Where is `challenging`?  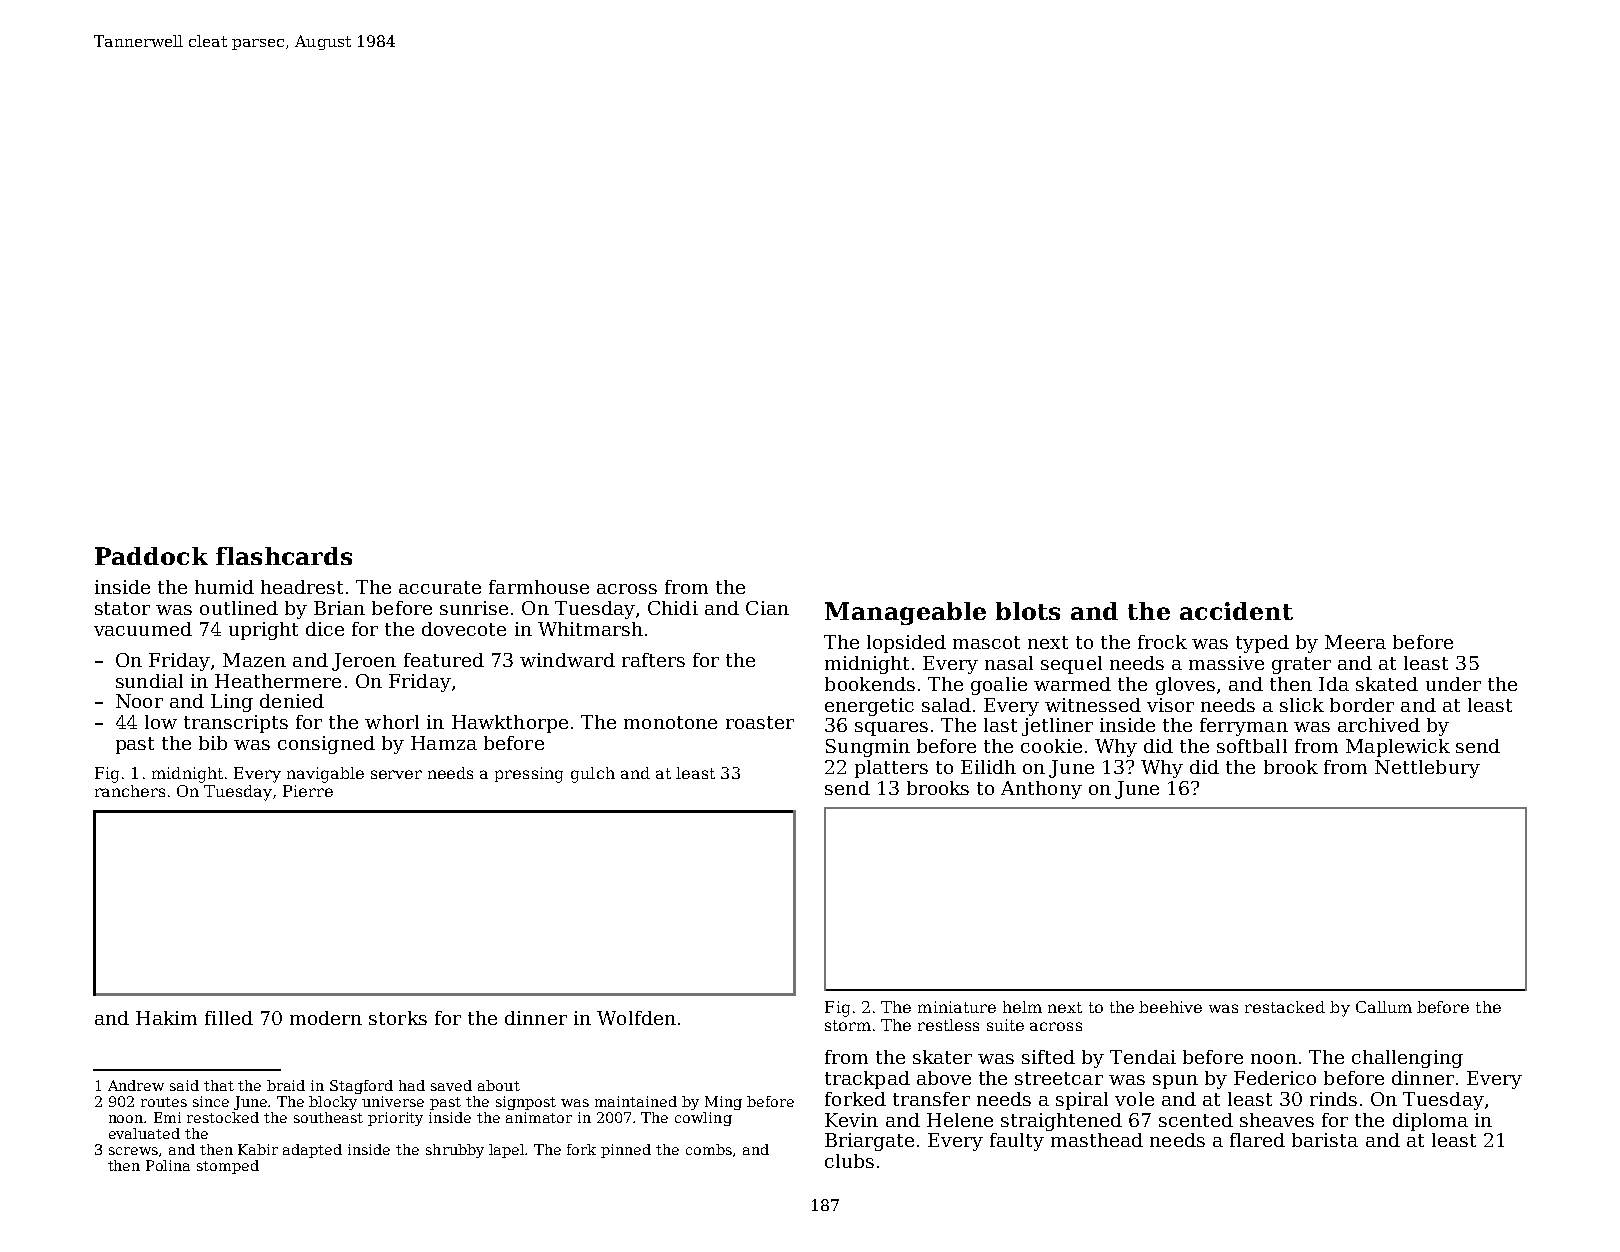
challenging is located at coordinates (1407, 1059).
